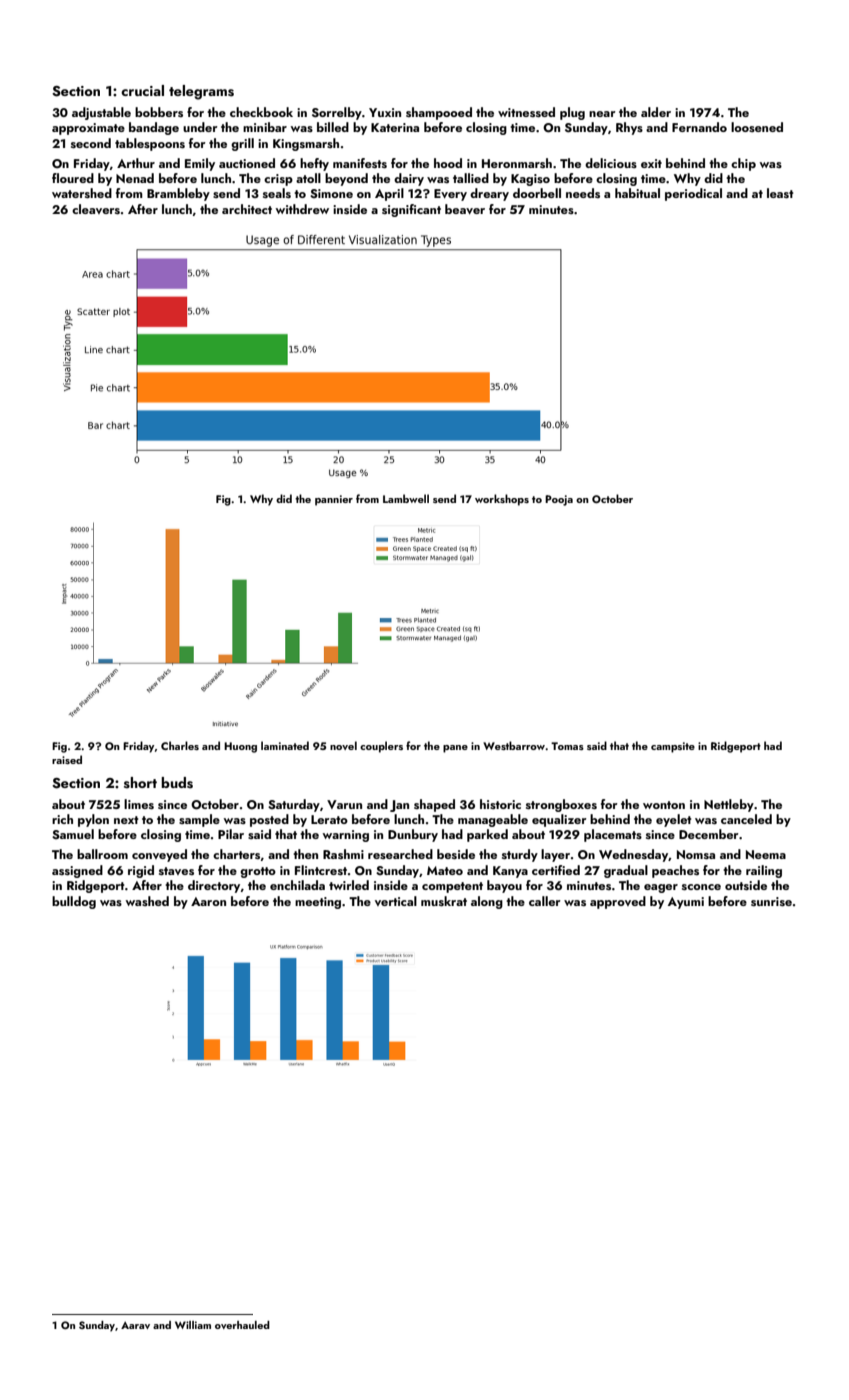 This document has width=849, height=1400. I want to click on Tomas, so click(567, 746).
